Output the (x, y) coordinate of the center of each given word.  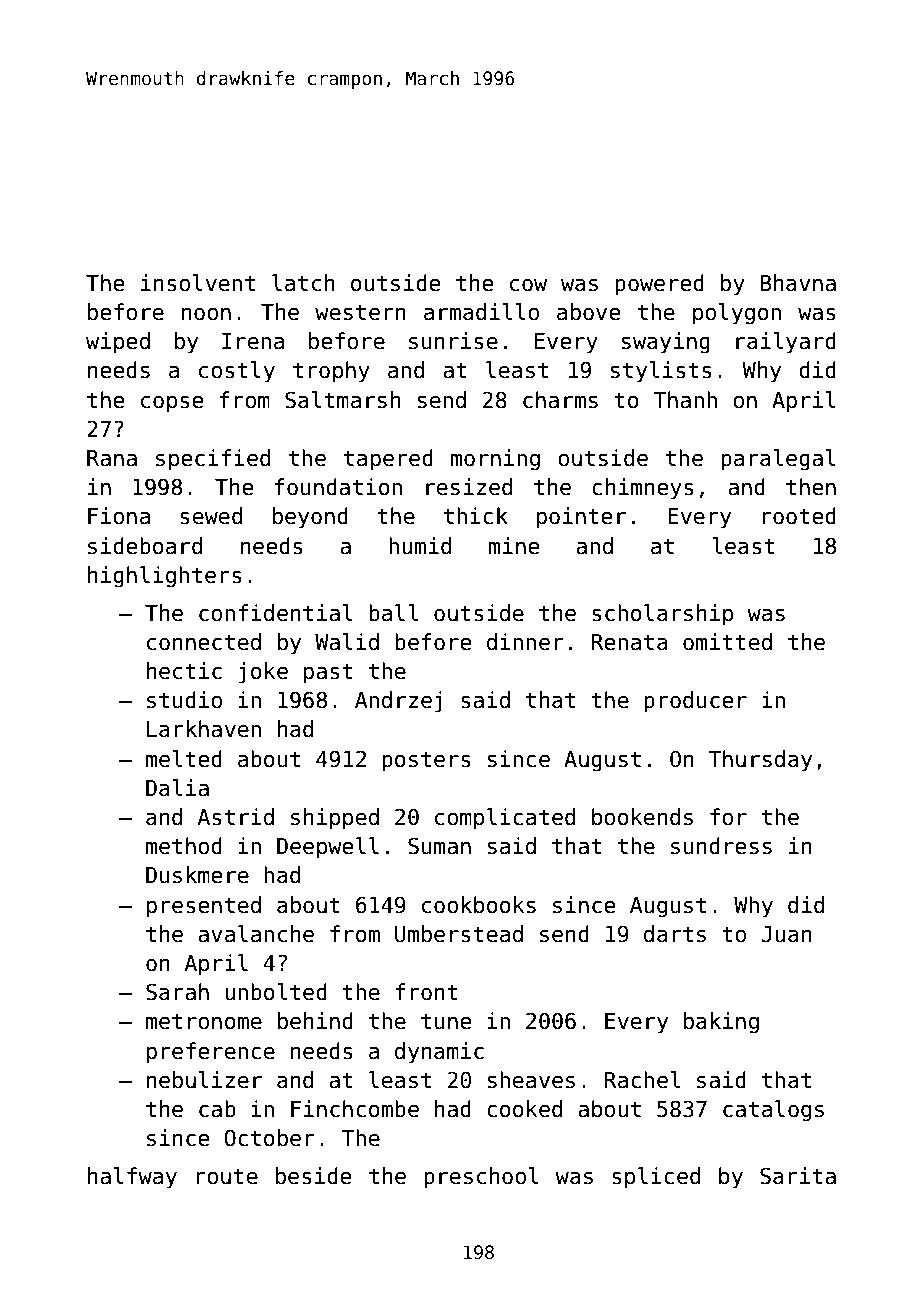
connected (204, 642)
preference (211, 1053)
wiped (118, 343)
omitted (727, 642)
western (360, 312)
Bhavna (798, 283)
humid (420, 546)
